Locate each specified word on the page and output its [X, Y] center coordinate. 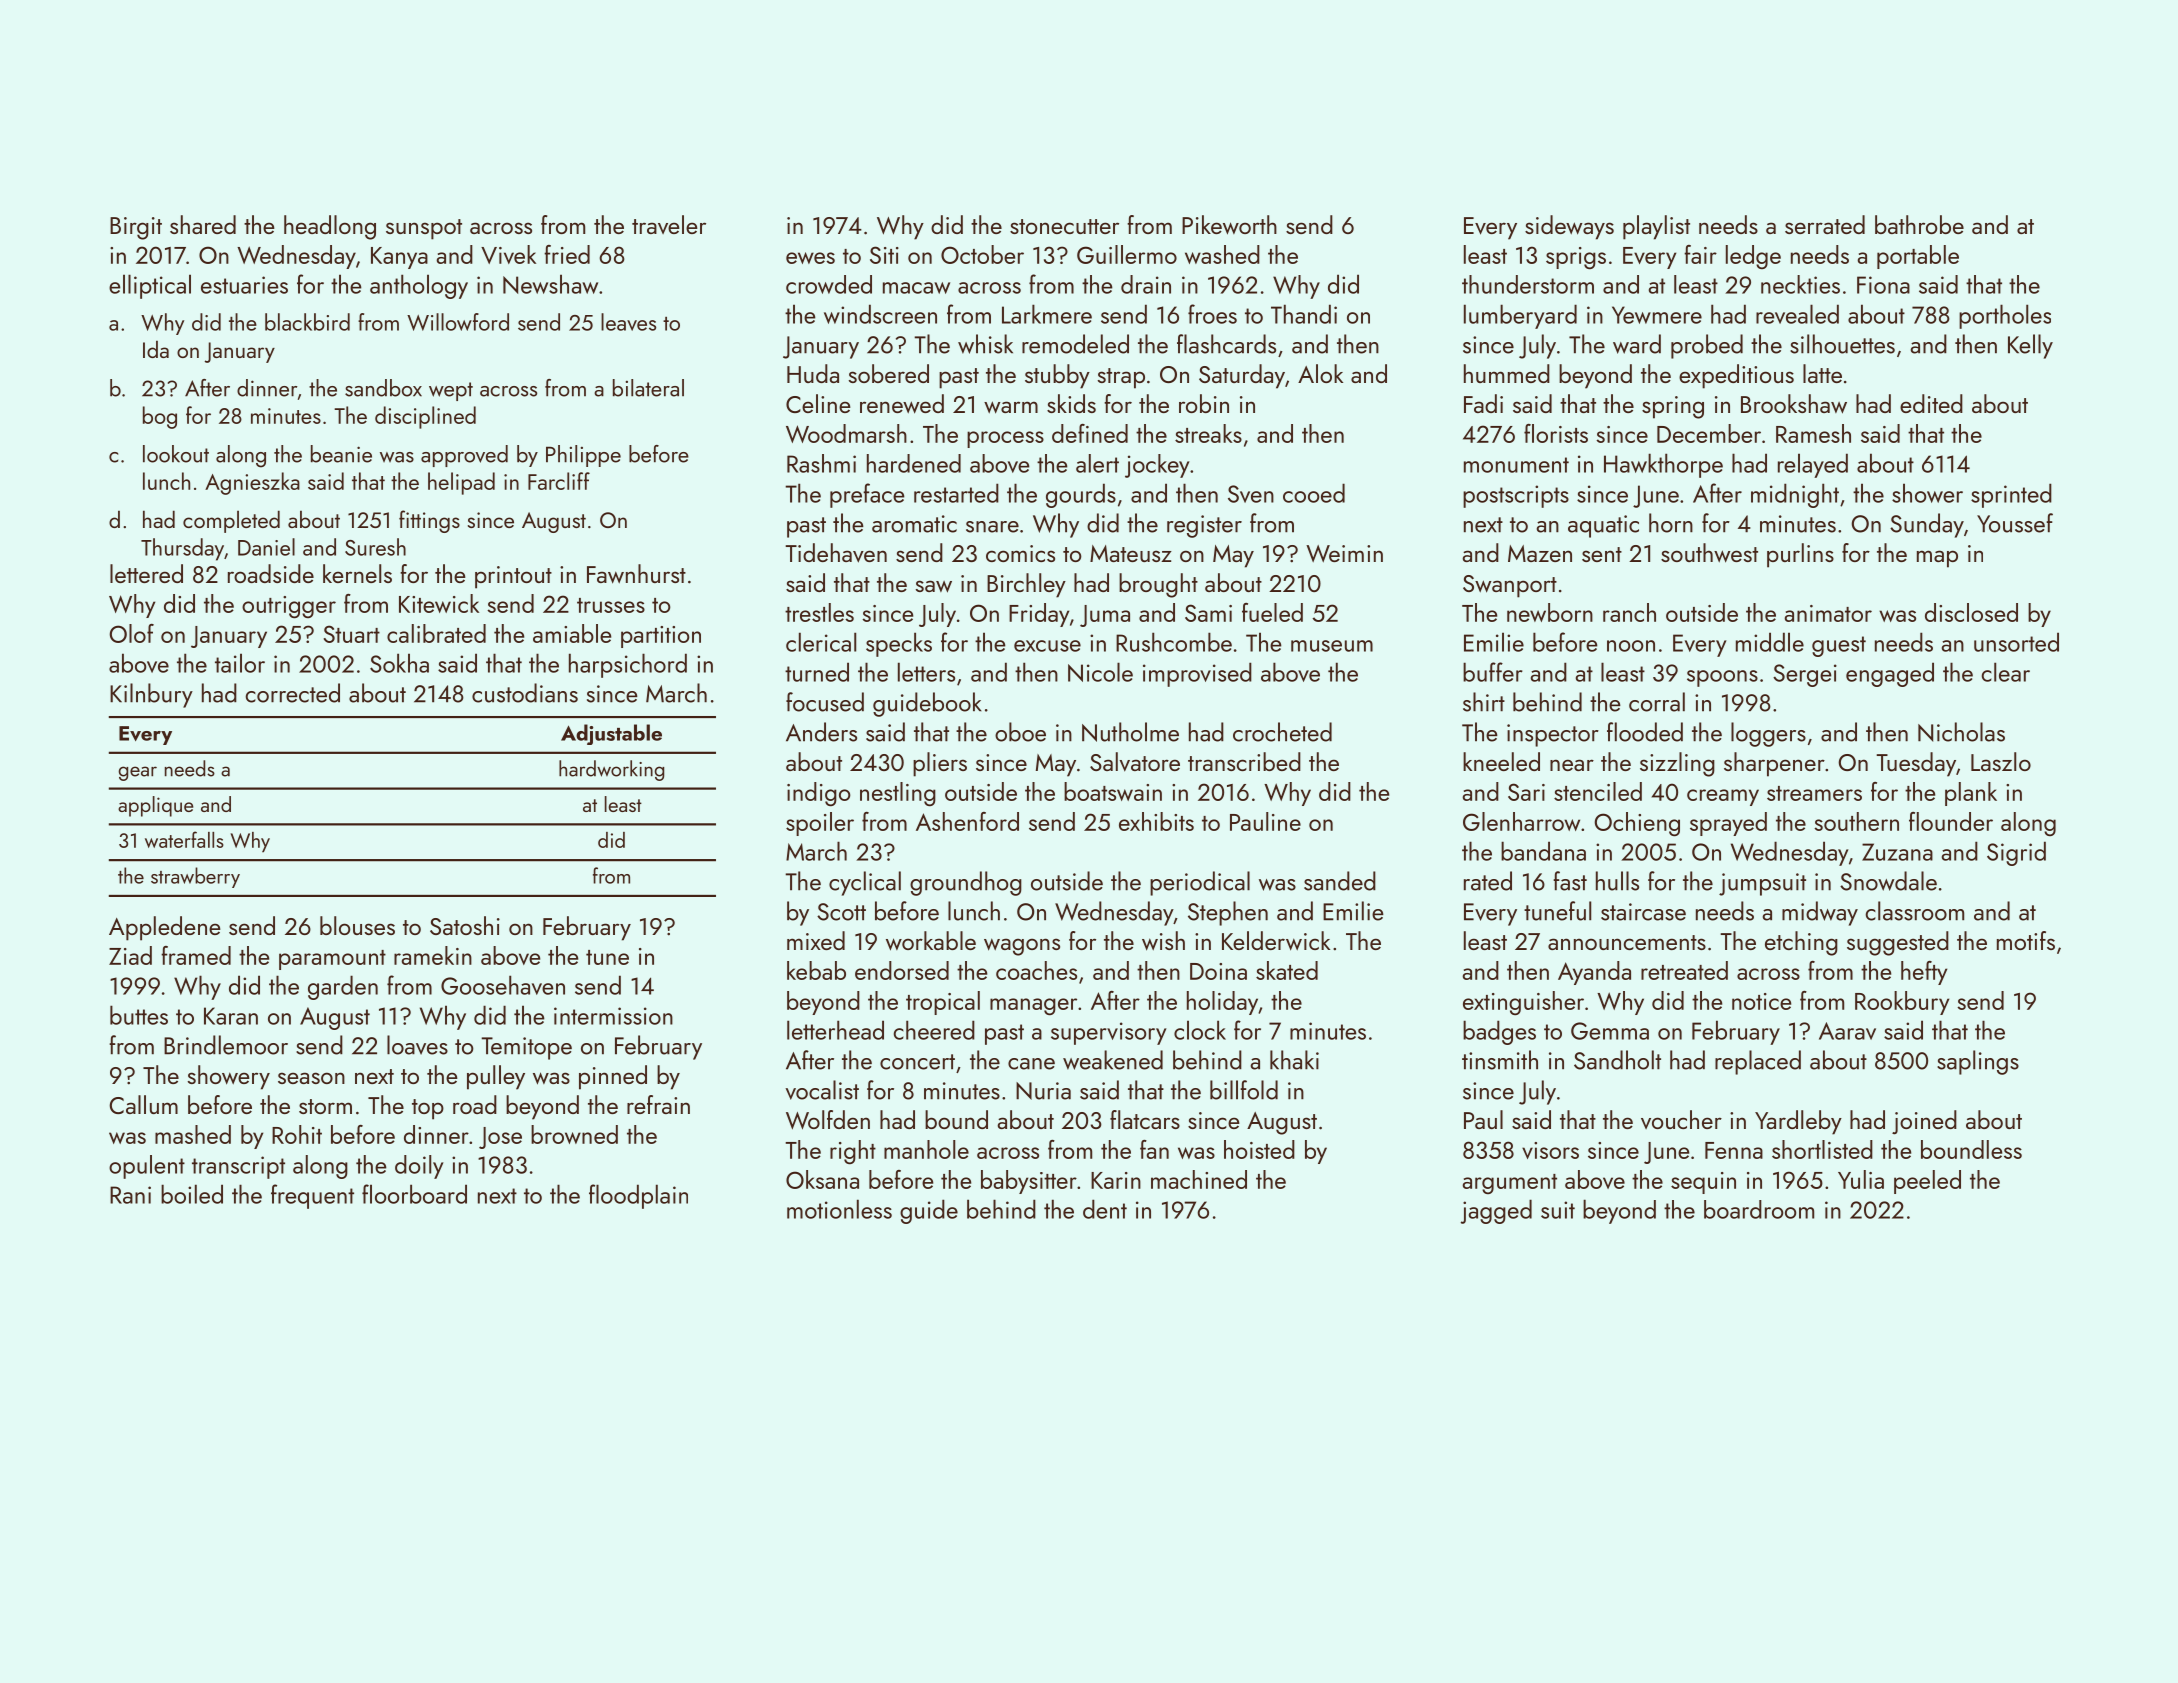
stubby [1057, 376]
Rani [130, 1195]
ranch [1629, 612]
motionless [839, 1209]
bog [160, 417]
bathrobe [1919, 224]
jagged [1496, 1211]
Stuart [352, 634]
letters [926, 672]
